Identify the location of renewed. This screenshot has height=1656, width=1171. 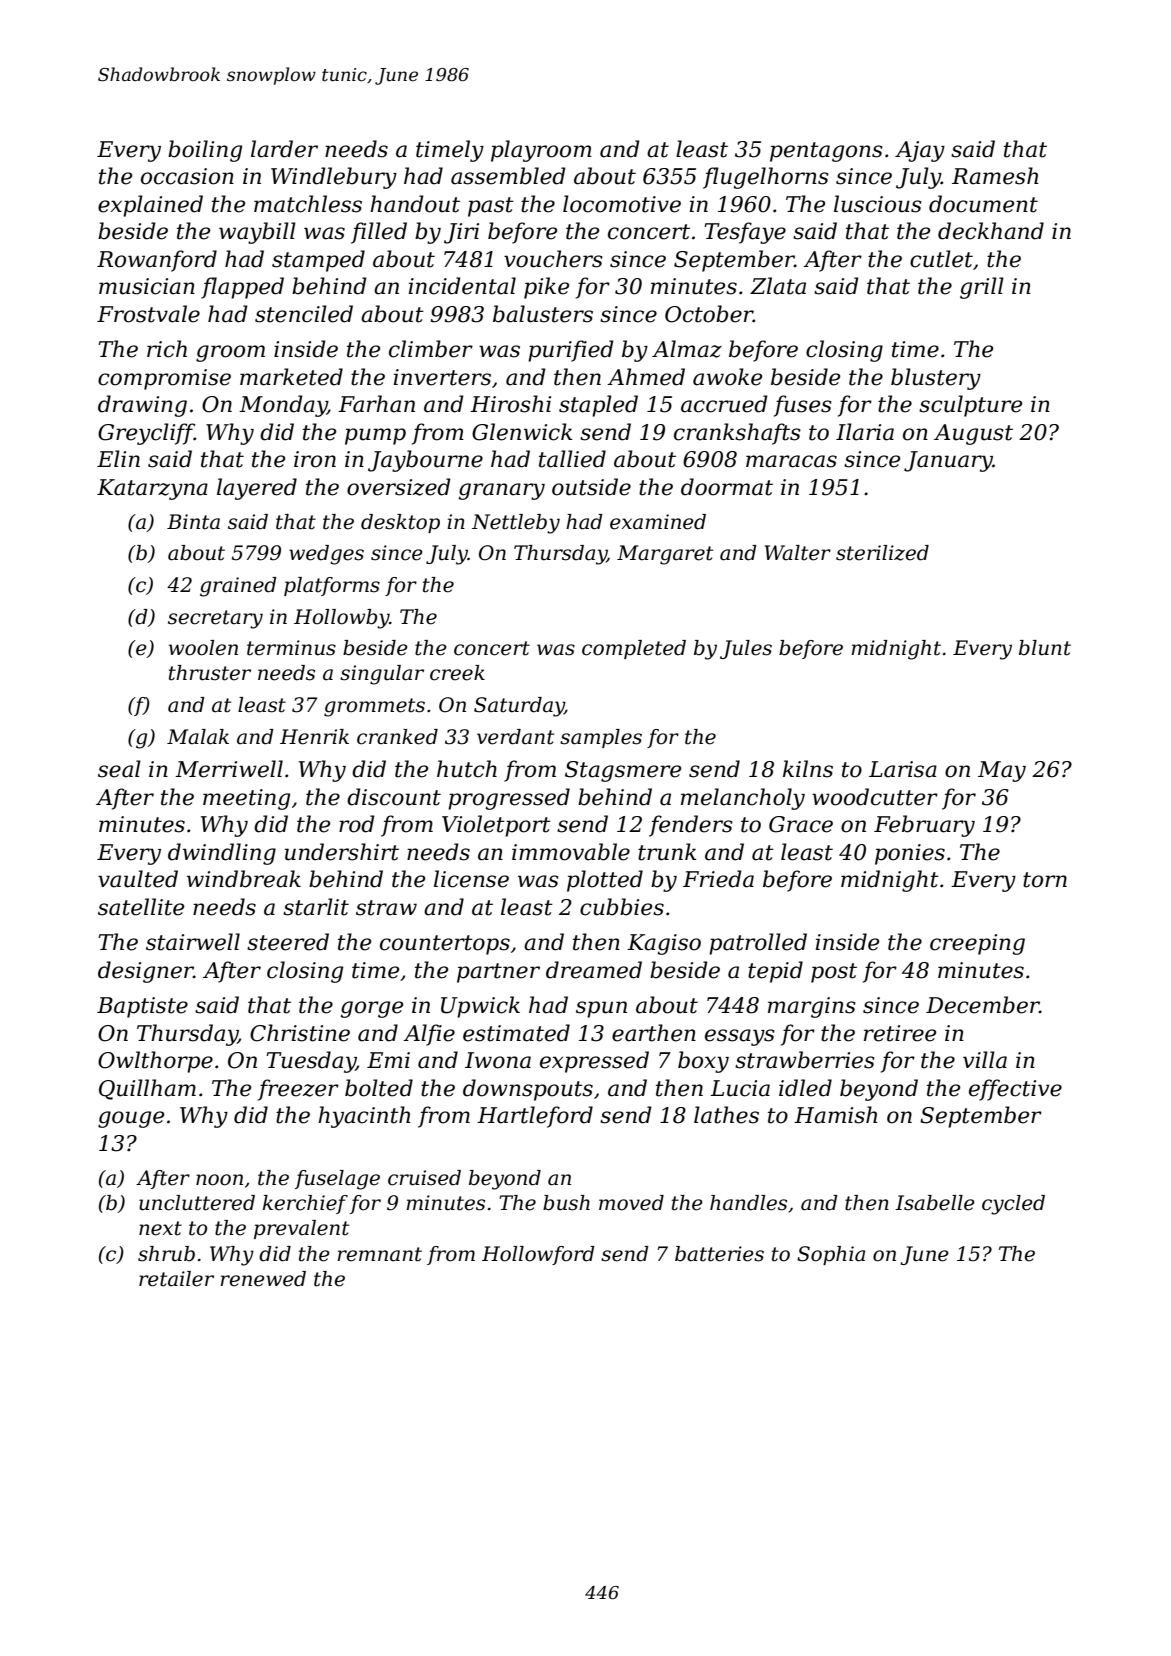
(263, 1279).
